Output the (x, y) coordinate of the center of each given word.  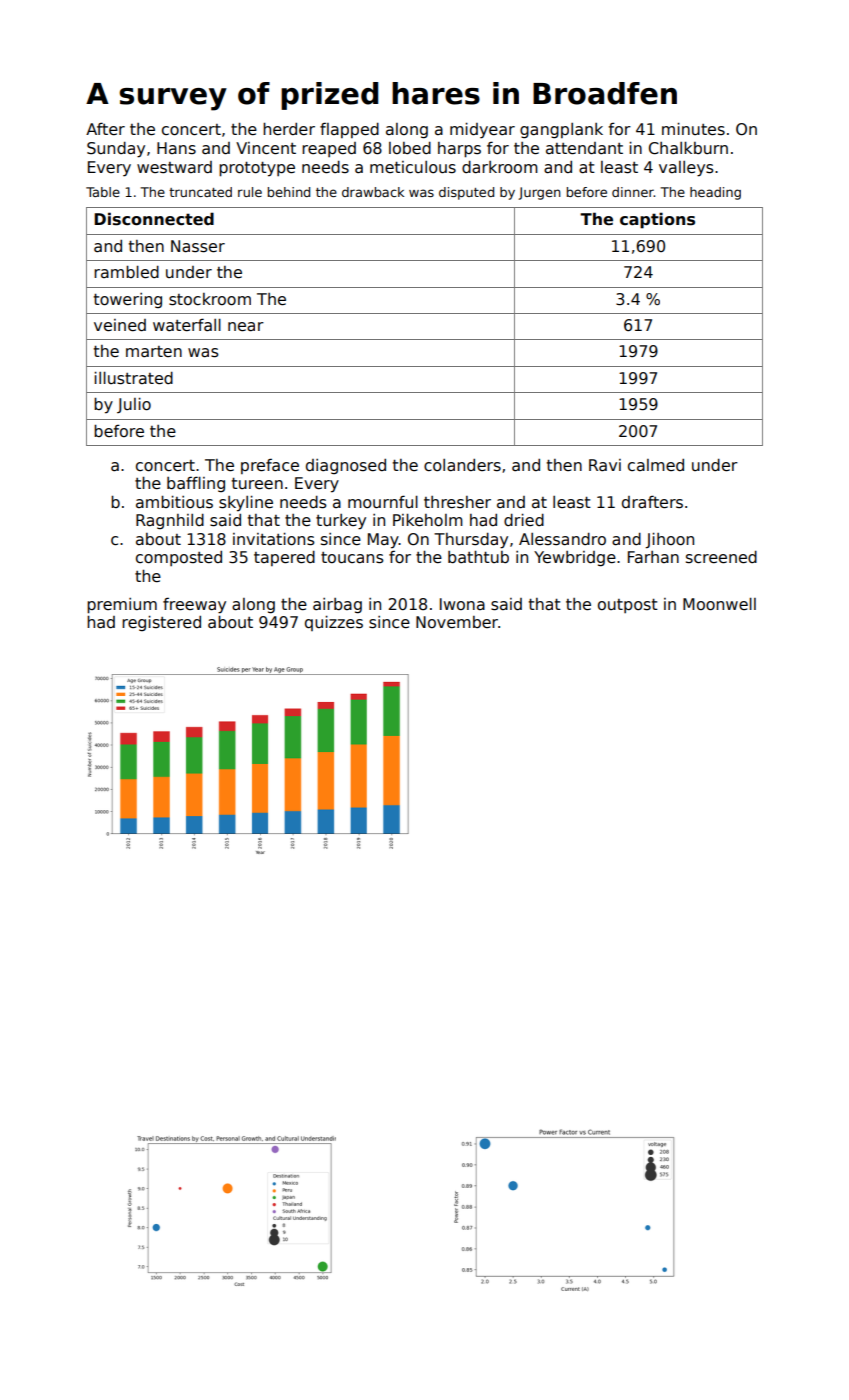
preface (270, 466)
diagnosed (346, 466)
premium (122, 606)
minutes (693, 129)
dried (524, 520)
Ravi (605, 465)
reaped (329, 149)
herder (289, 129)
